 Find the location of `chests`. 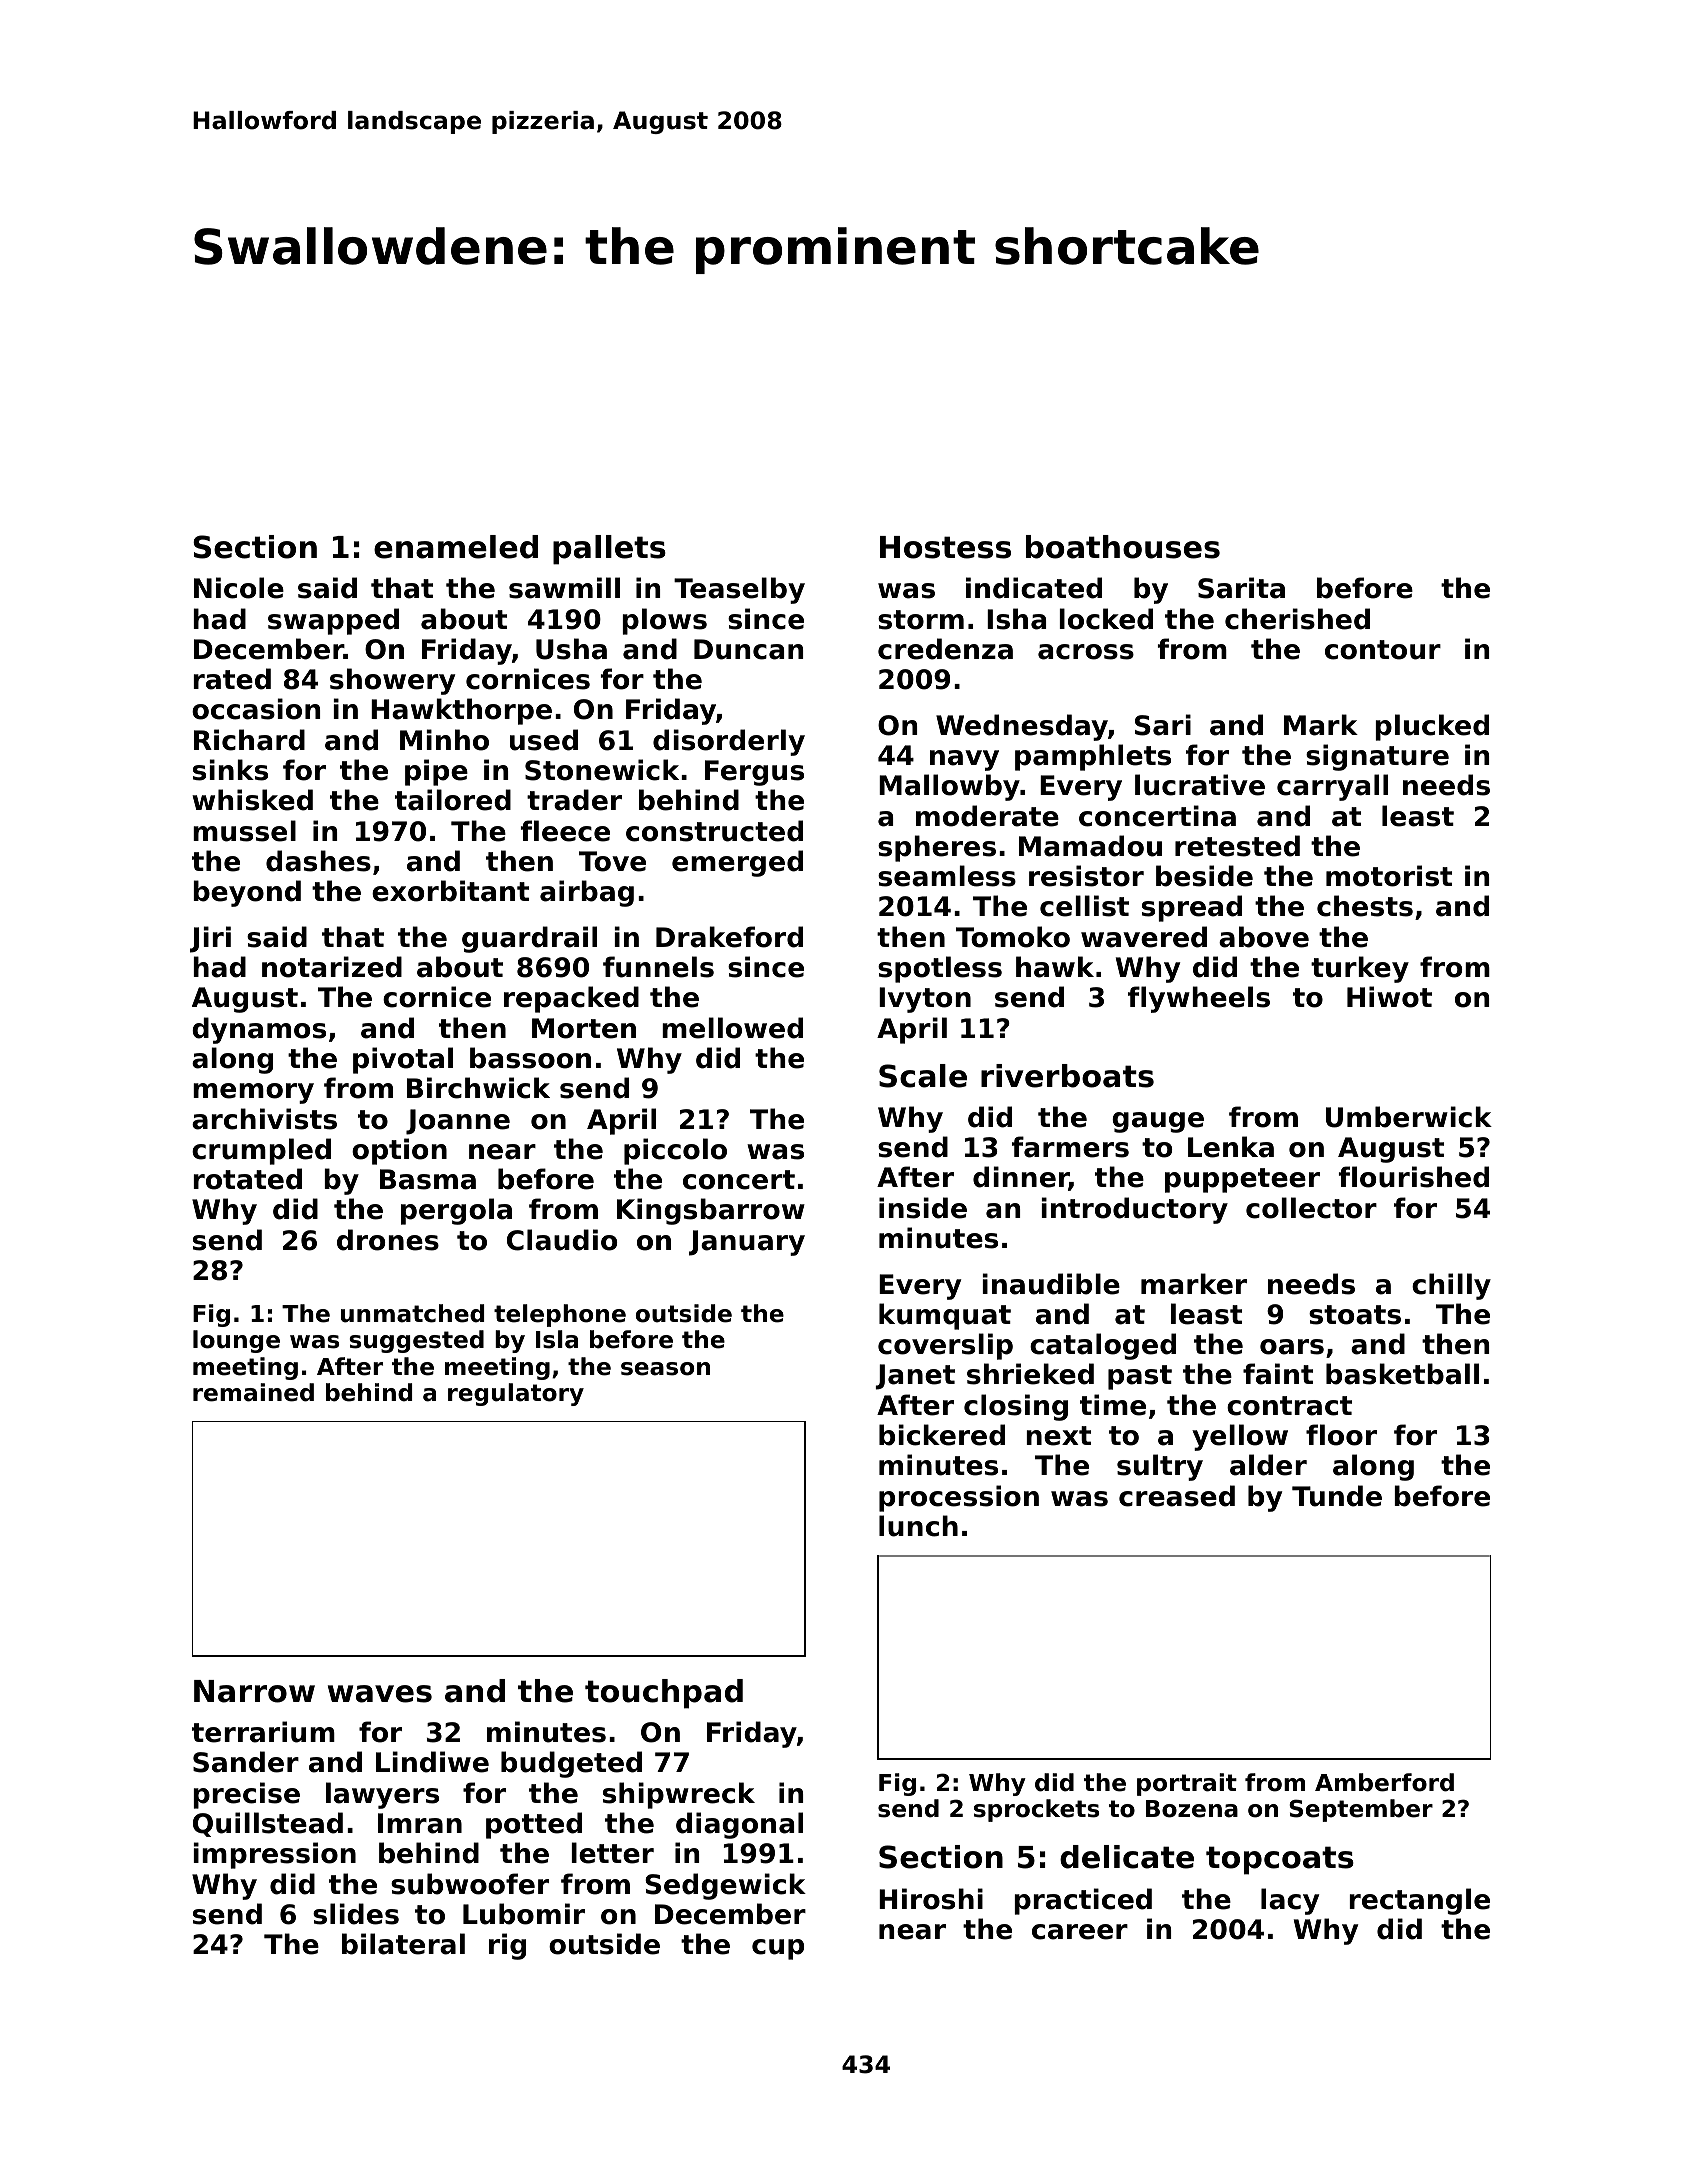

chests is located at coordinates (1365, 906).
